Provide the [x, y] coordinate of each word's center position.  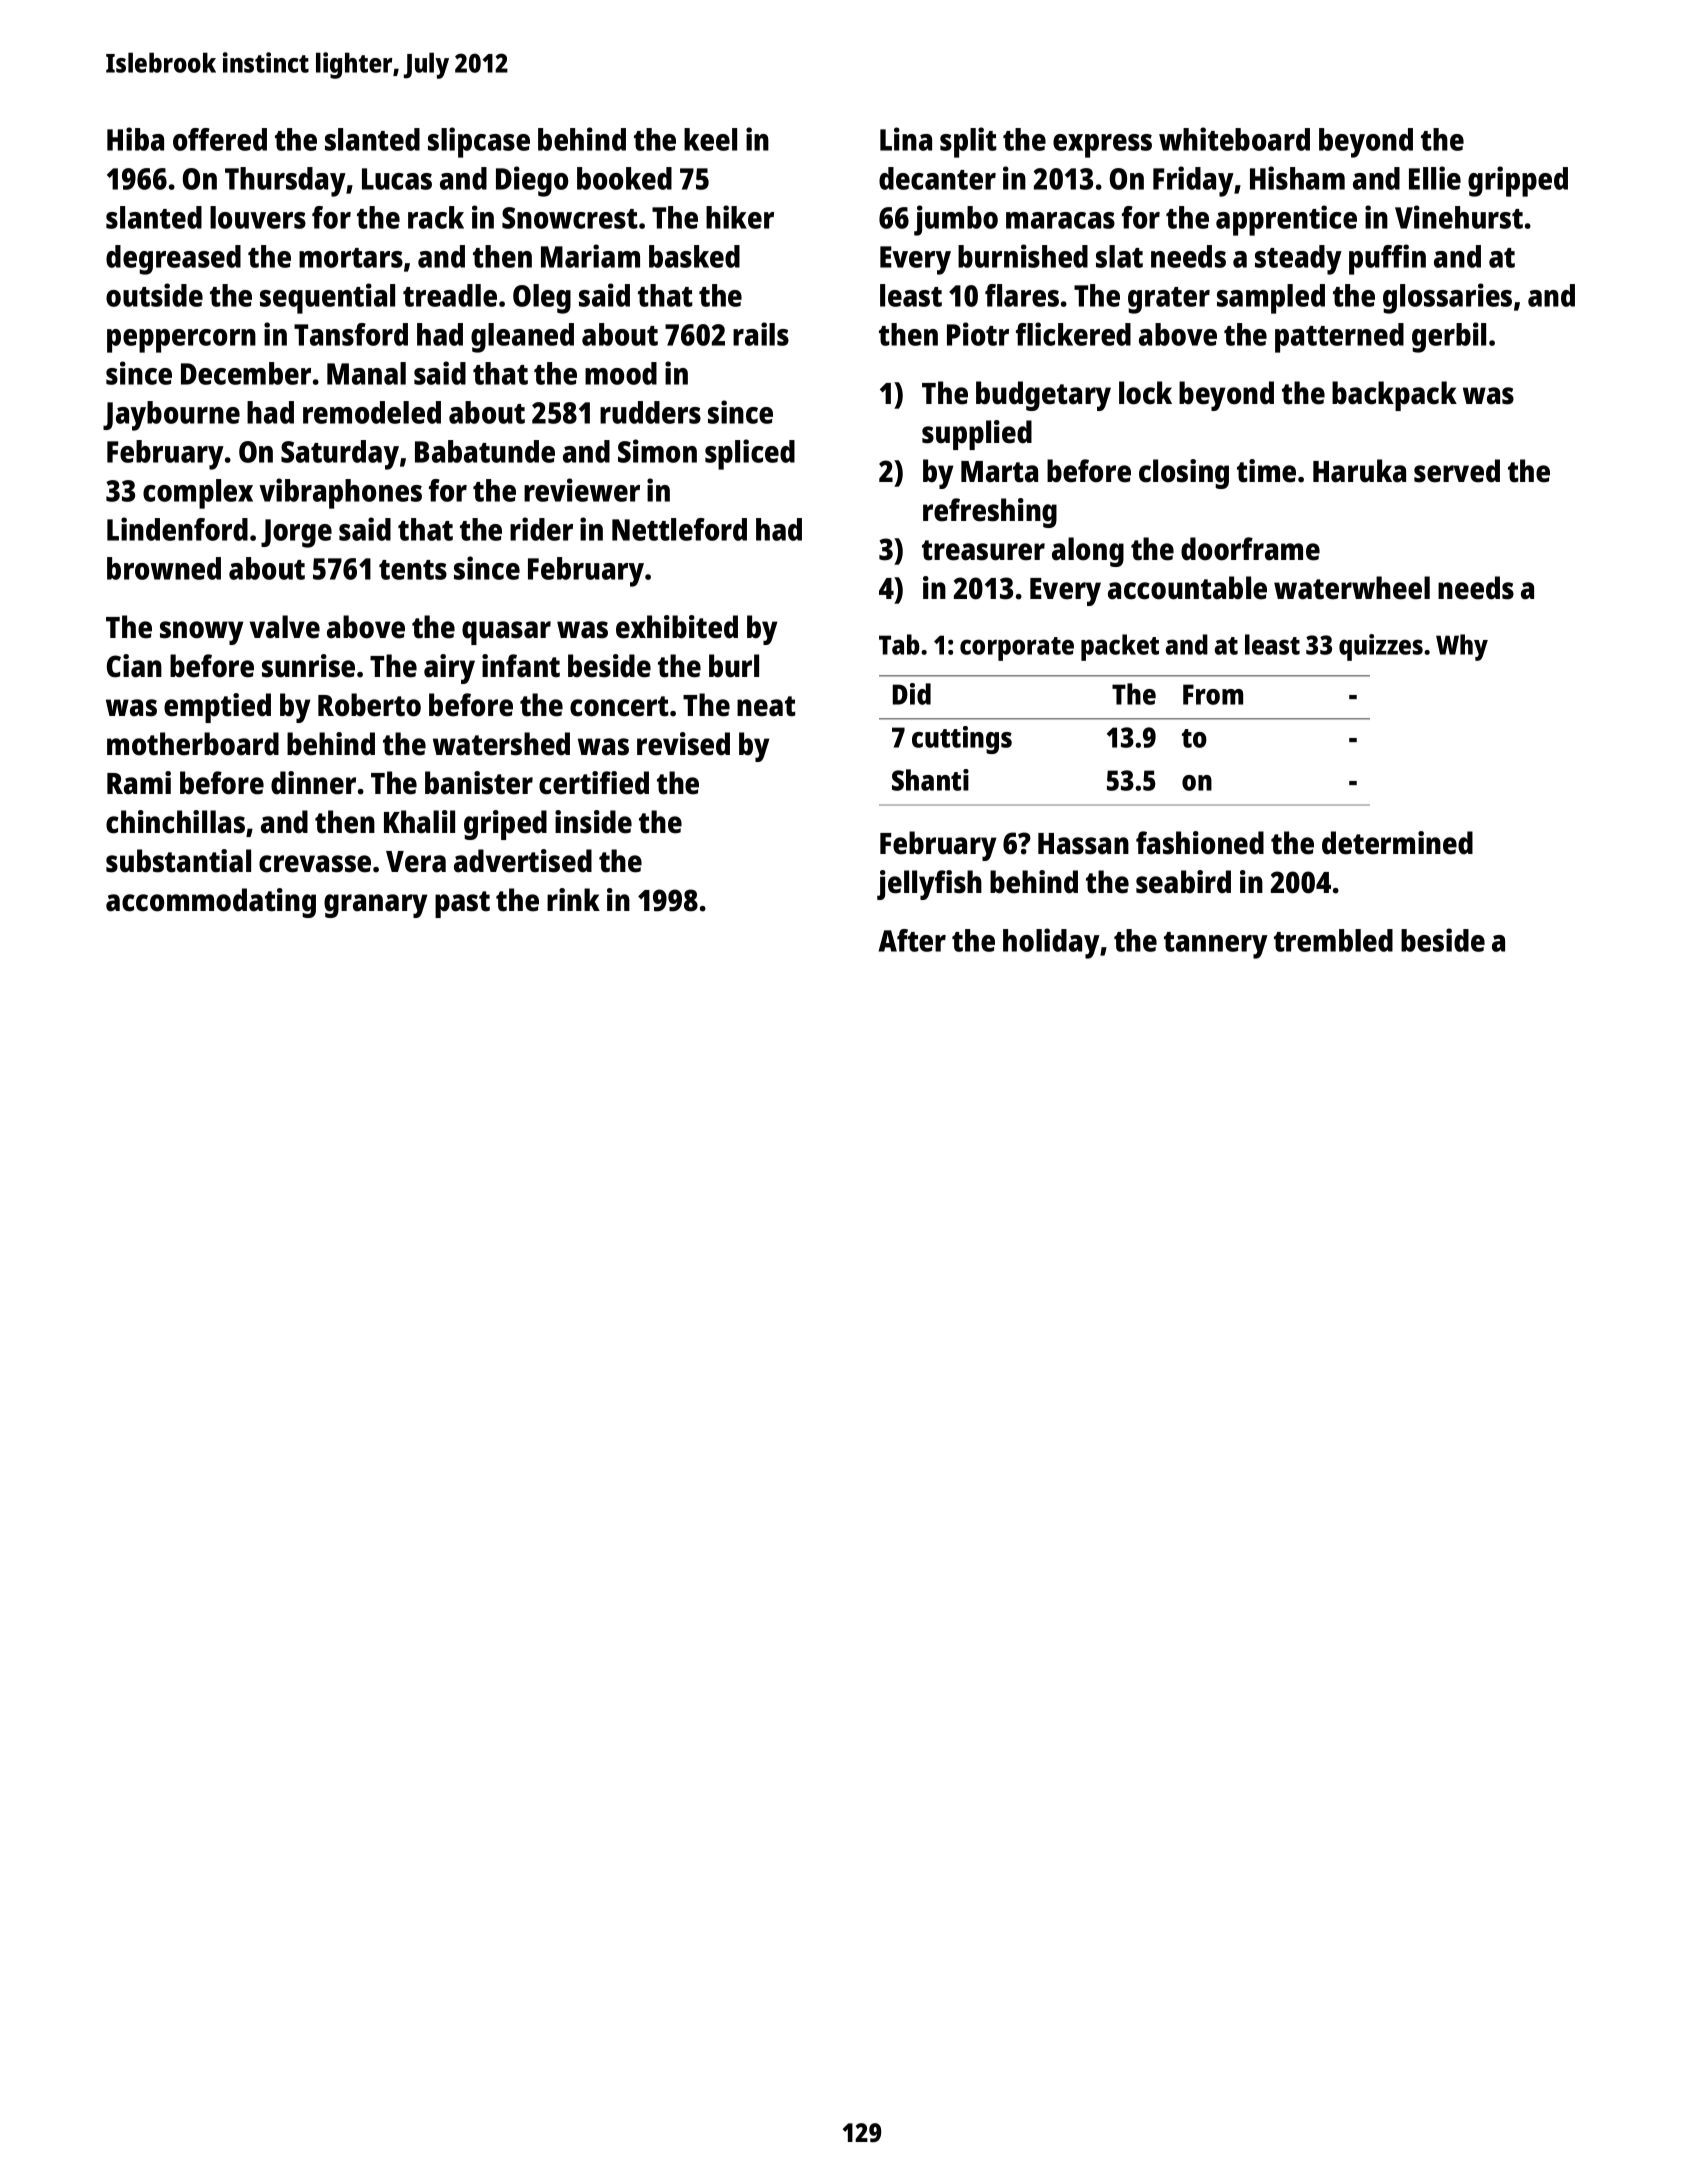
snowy [202, 633]
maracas [1060, 220]
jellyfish [929, 885]
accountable [1187, 588]
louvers [258, 217]
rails [761, 334]
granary [376, 906]
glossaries [1447, 298]
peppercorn [181, 341]
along [1088, 552]
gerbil [1449, 337]
